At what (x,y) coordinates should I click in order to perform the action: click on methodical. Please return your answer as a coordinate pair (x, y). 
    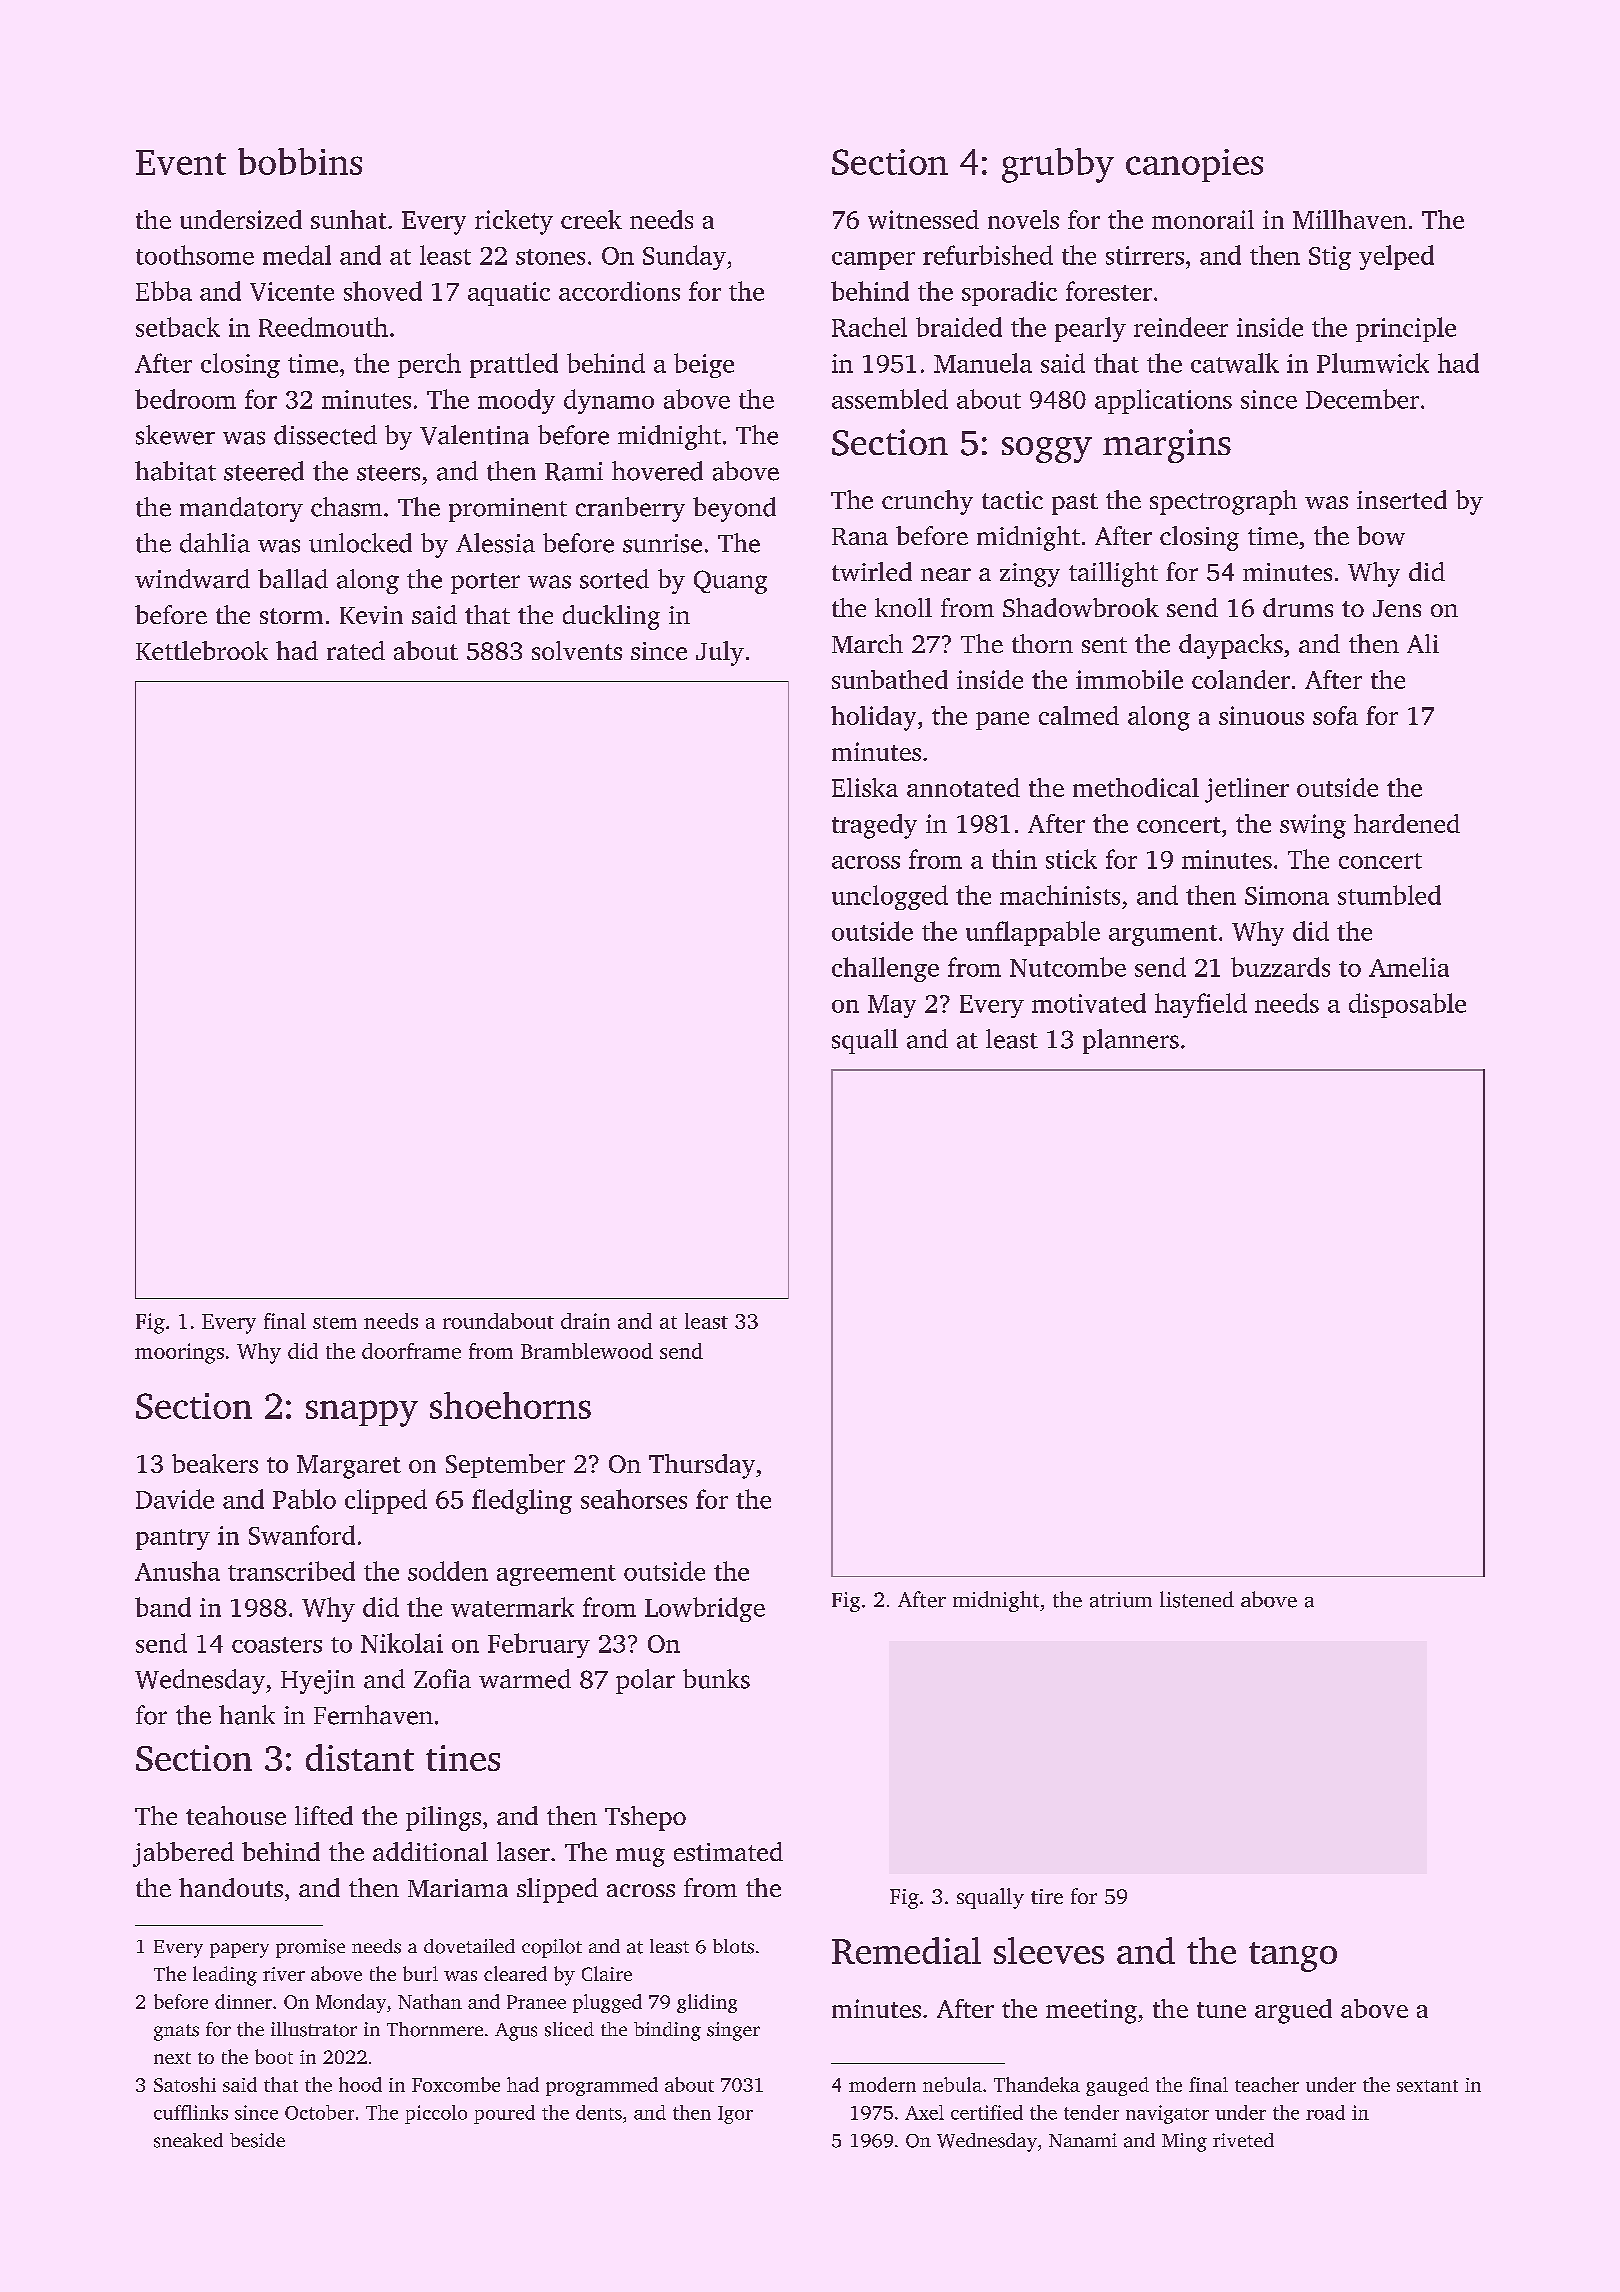
    Looking at the image, I should click on (1136, 787).
